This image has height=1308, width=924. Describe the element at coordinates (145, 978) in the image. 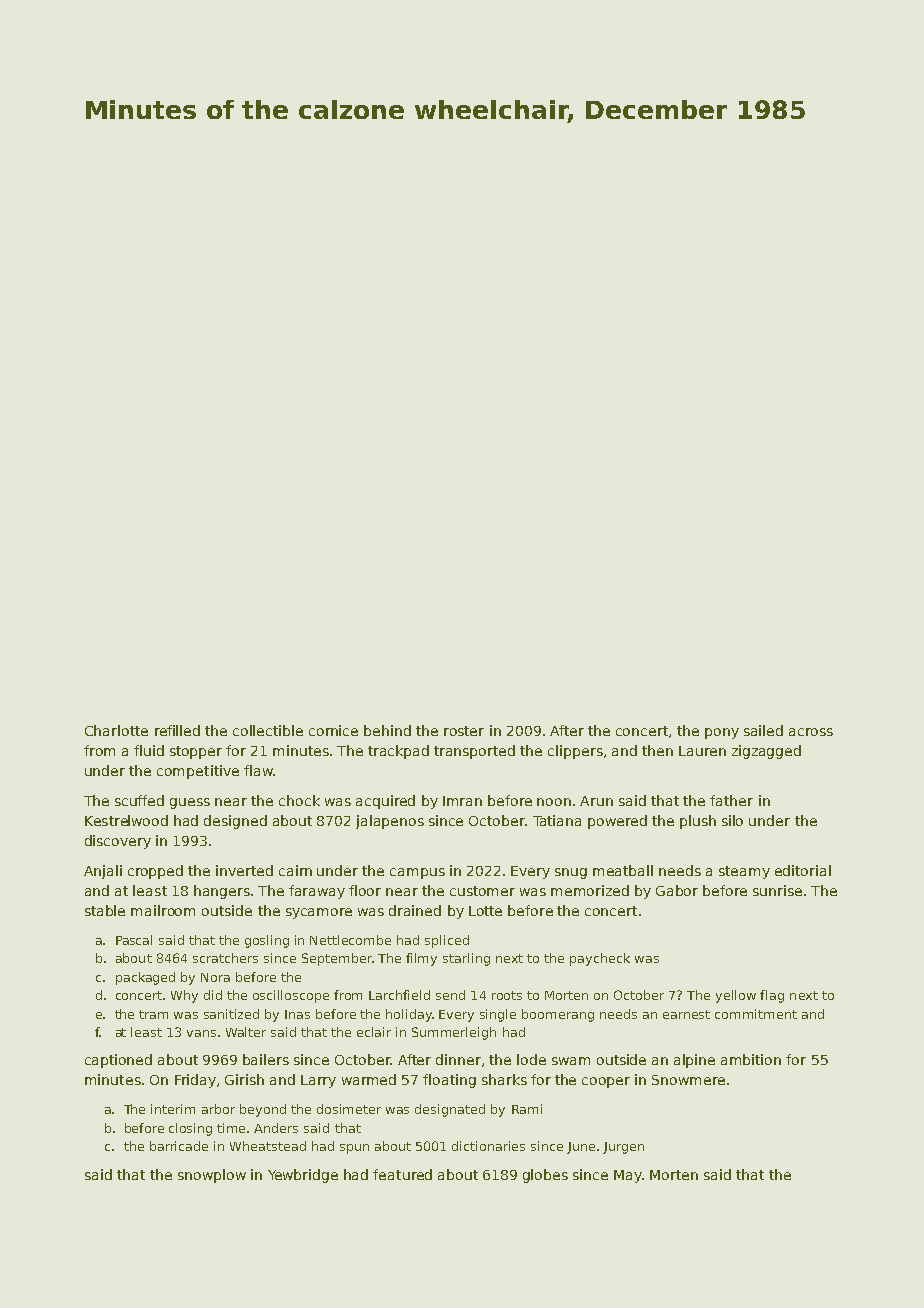

I see `packaged` at that location.
